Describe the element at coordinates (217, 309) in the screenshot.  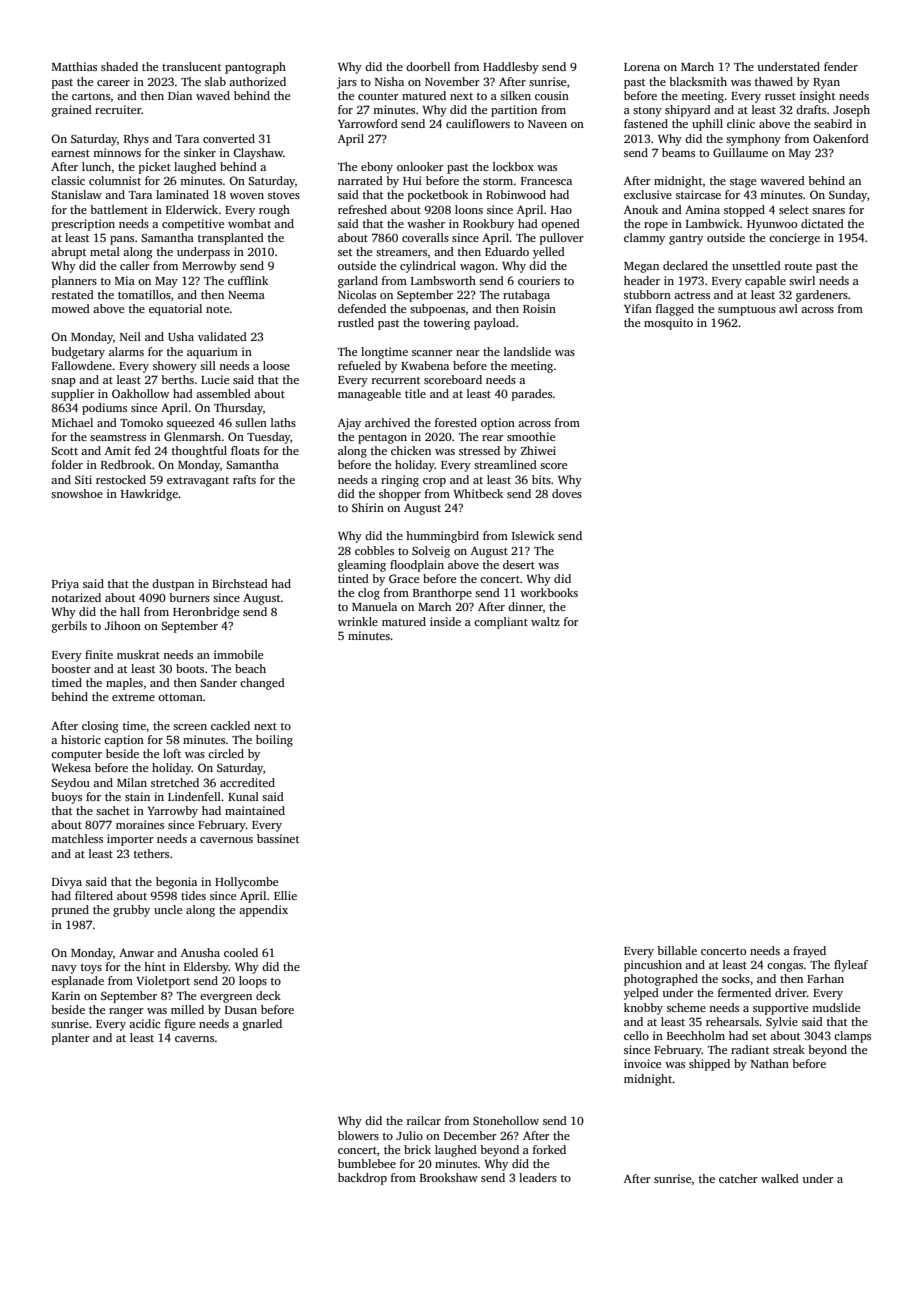
I see `note` at that location.
